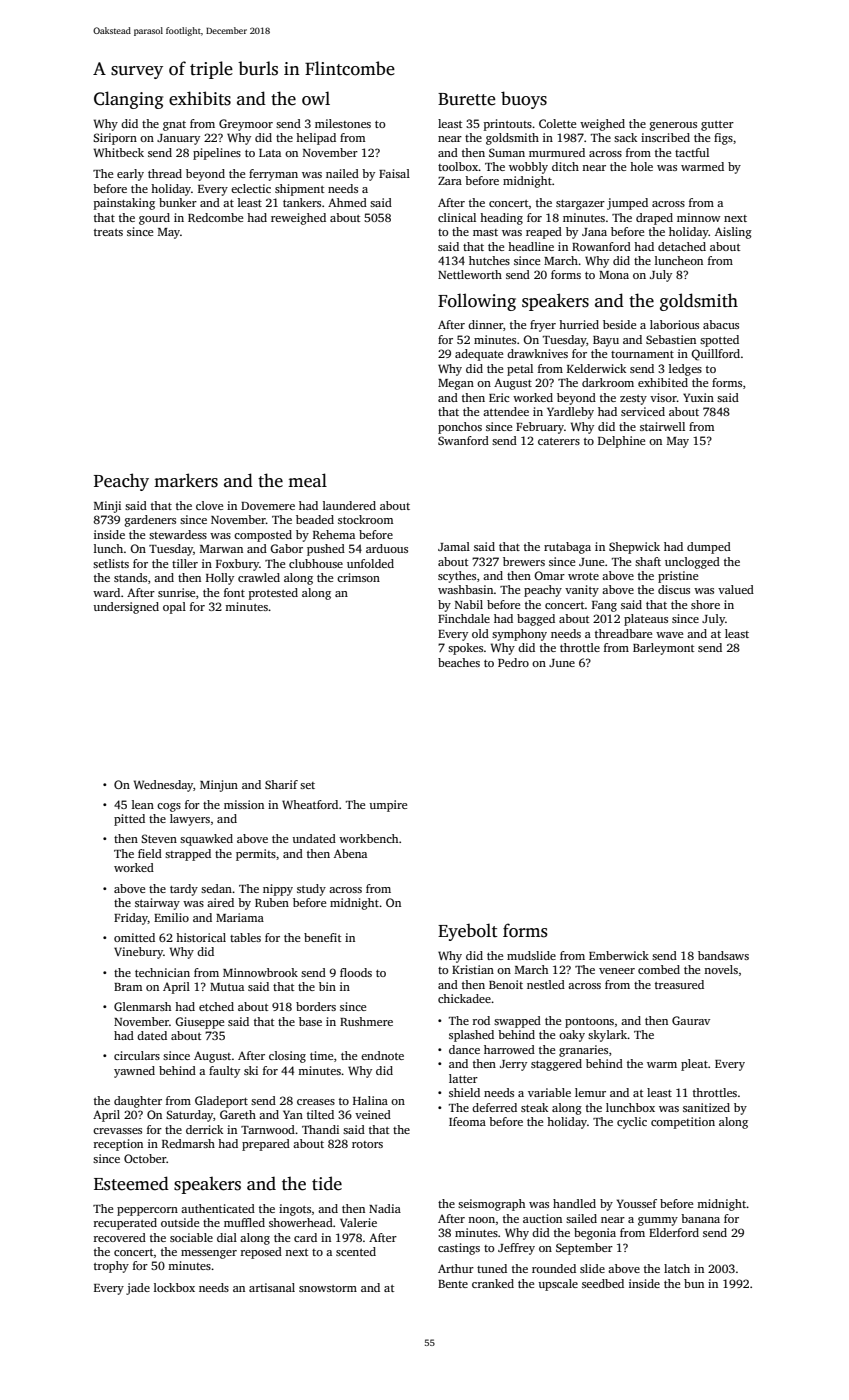 Image resolution: width=849 pixels, height=1400 pixels. I want to click on tide, so click(327, 1183).
